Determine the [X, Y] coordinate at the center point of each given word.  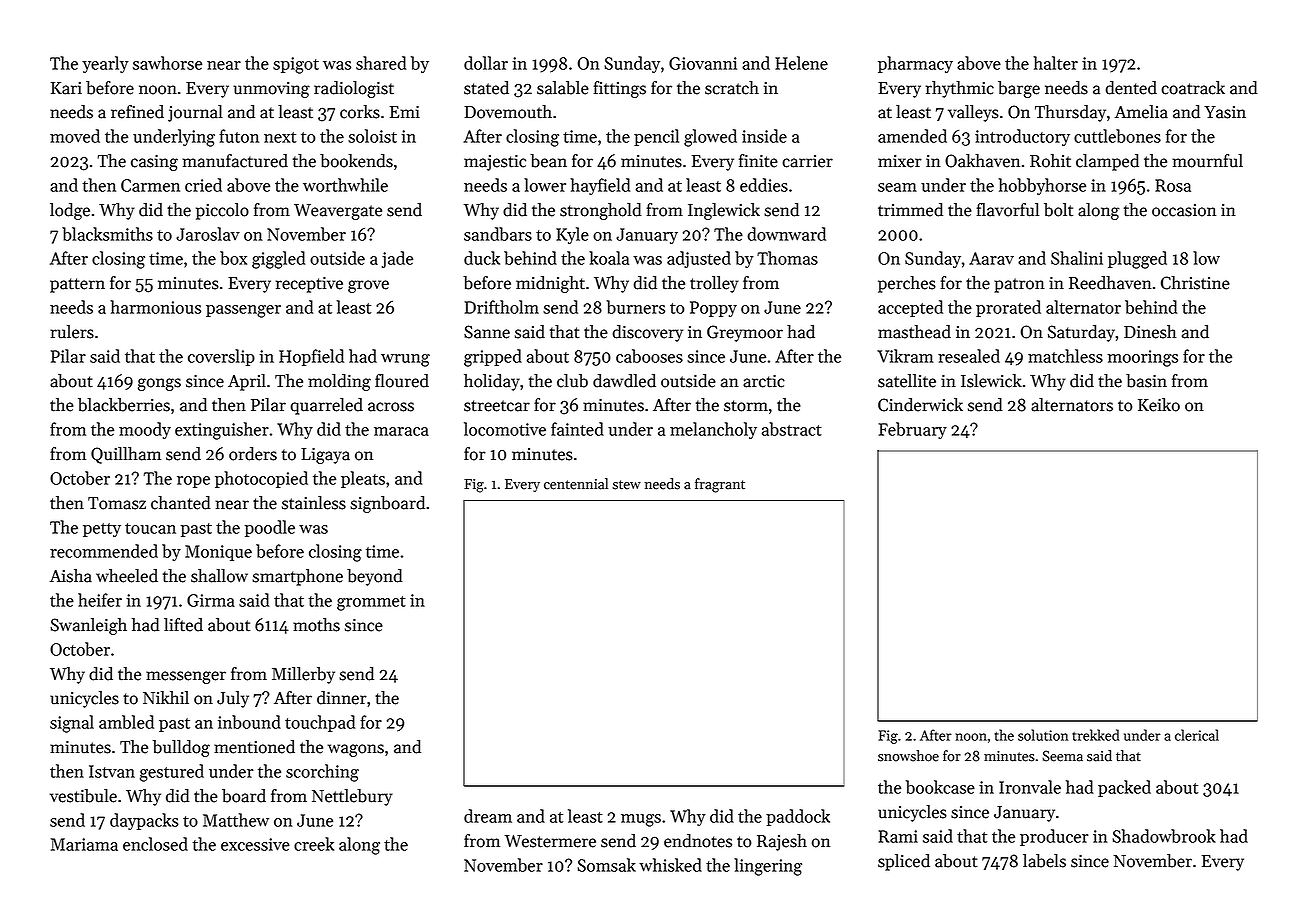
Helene [801, 63]
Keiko [1159, 405]
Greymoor [745, 333]
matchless [1065, 356]
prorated [1008, 308]
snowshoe [908, 756]
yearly [105, 64]
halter [1055, 63]
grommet [371, 603]
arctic [764, 381]
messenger [186, 677]
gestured [172, 773]
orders [253, 454]
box [233, 258]
